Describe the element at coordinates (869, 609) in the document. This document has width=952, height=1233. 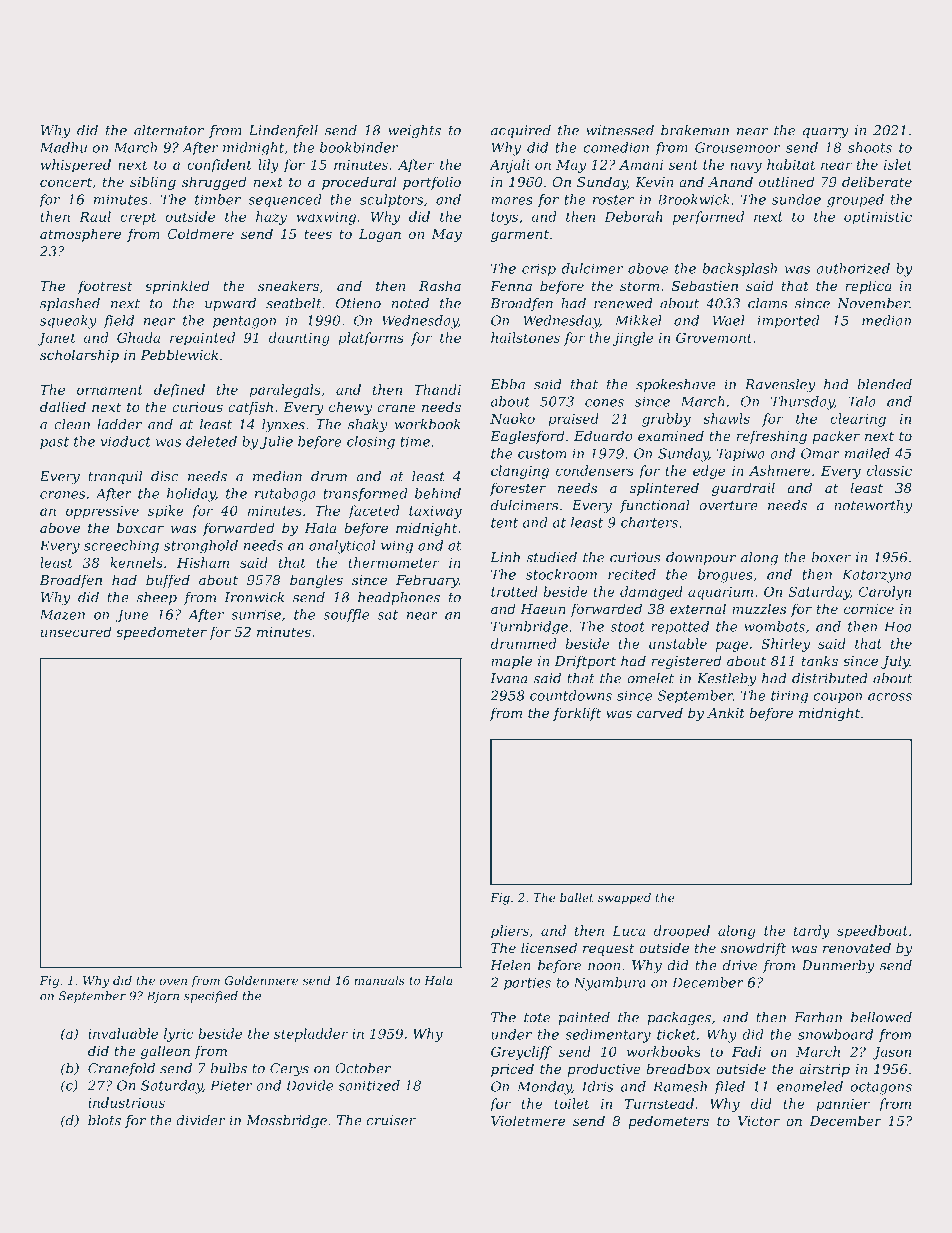
I see `cornice` at that location.
